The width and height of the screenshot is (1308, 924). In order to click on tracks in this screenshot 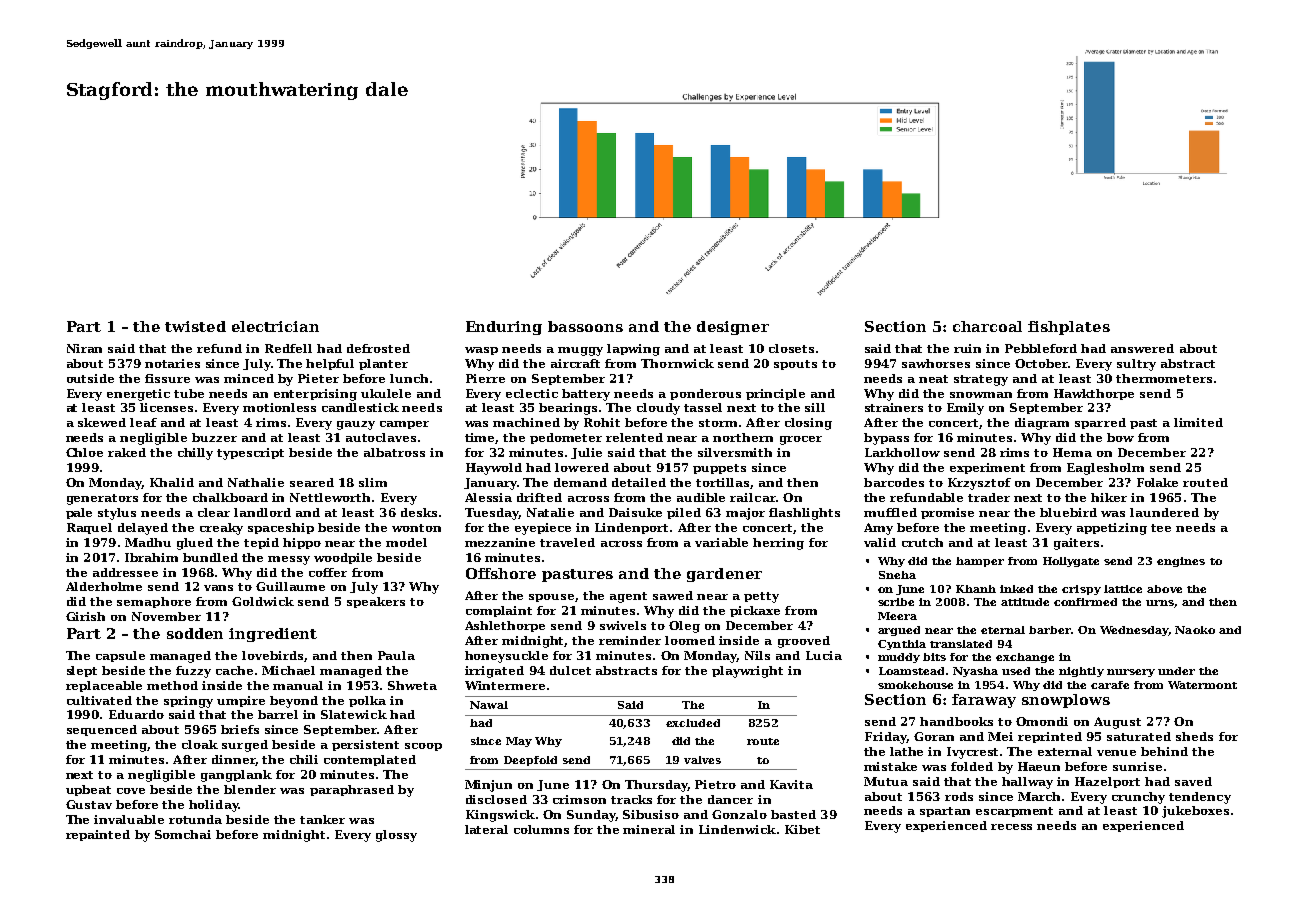, I will do `click(631, 799)`.
